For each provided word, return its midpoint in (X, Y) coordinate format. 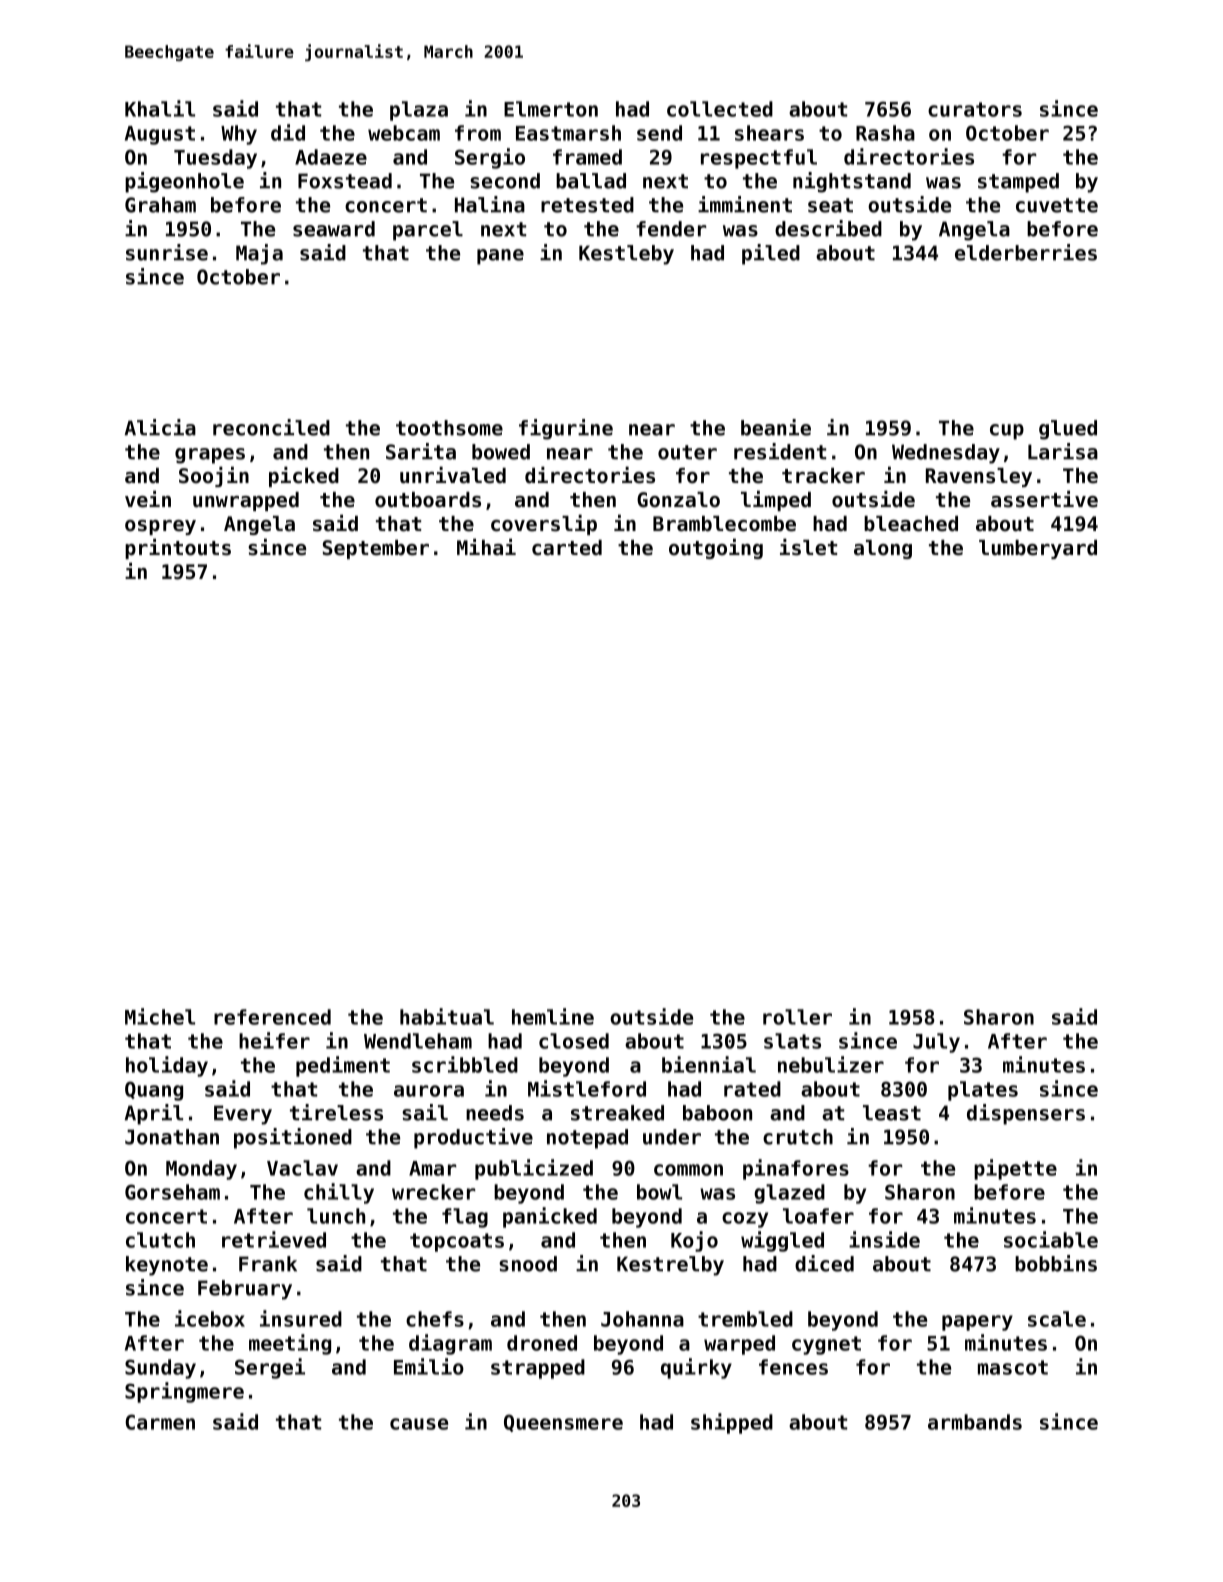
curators (975, 109)
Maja (259, 254)
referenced (272, 1017)
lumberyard (1038, 549)
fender (671, 229)
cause (419, 1424)
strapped (538, 1369)
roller (797, 1017)
